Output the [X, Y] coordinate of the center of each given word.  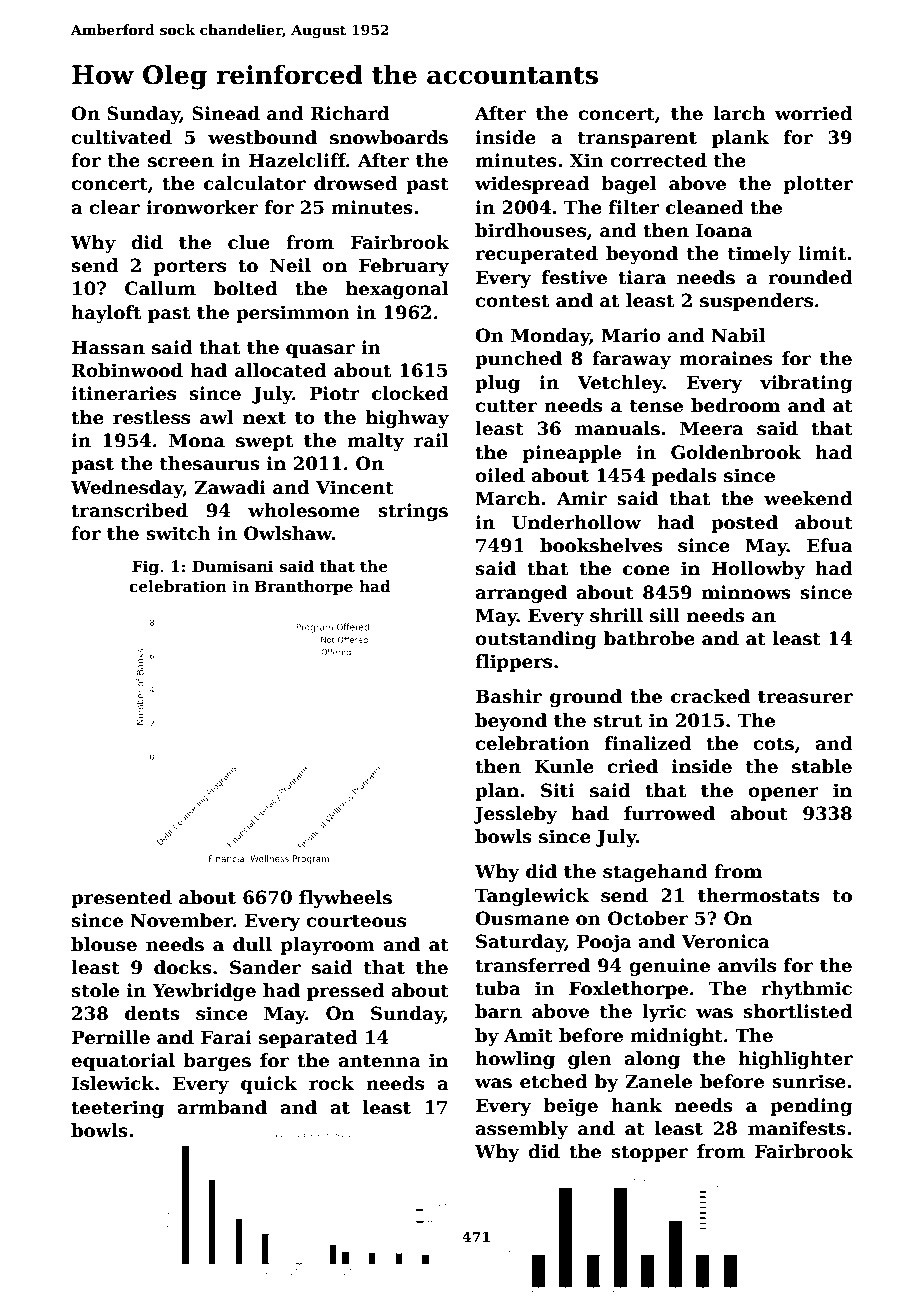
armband [222, 1107]
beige [570, 1107]
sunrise [809, 1081]
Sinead [226, 113]
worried [814, 113]
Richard [350, 113]
